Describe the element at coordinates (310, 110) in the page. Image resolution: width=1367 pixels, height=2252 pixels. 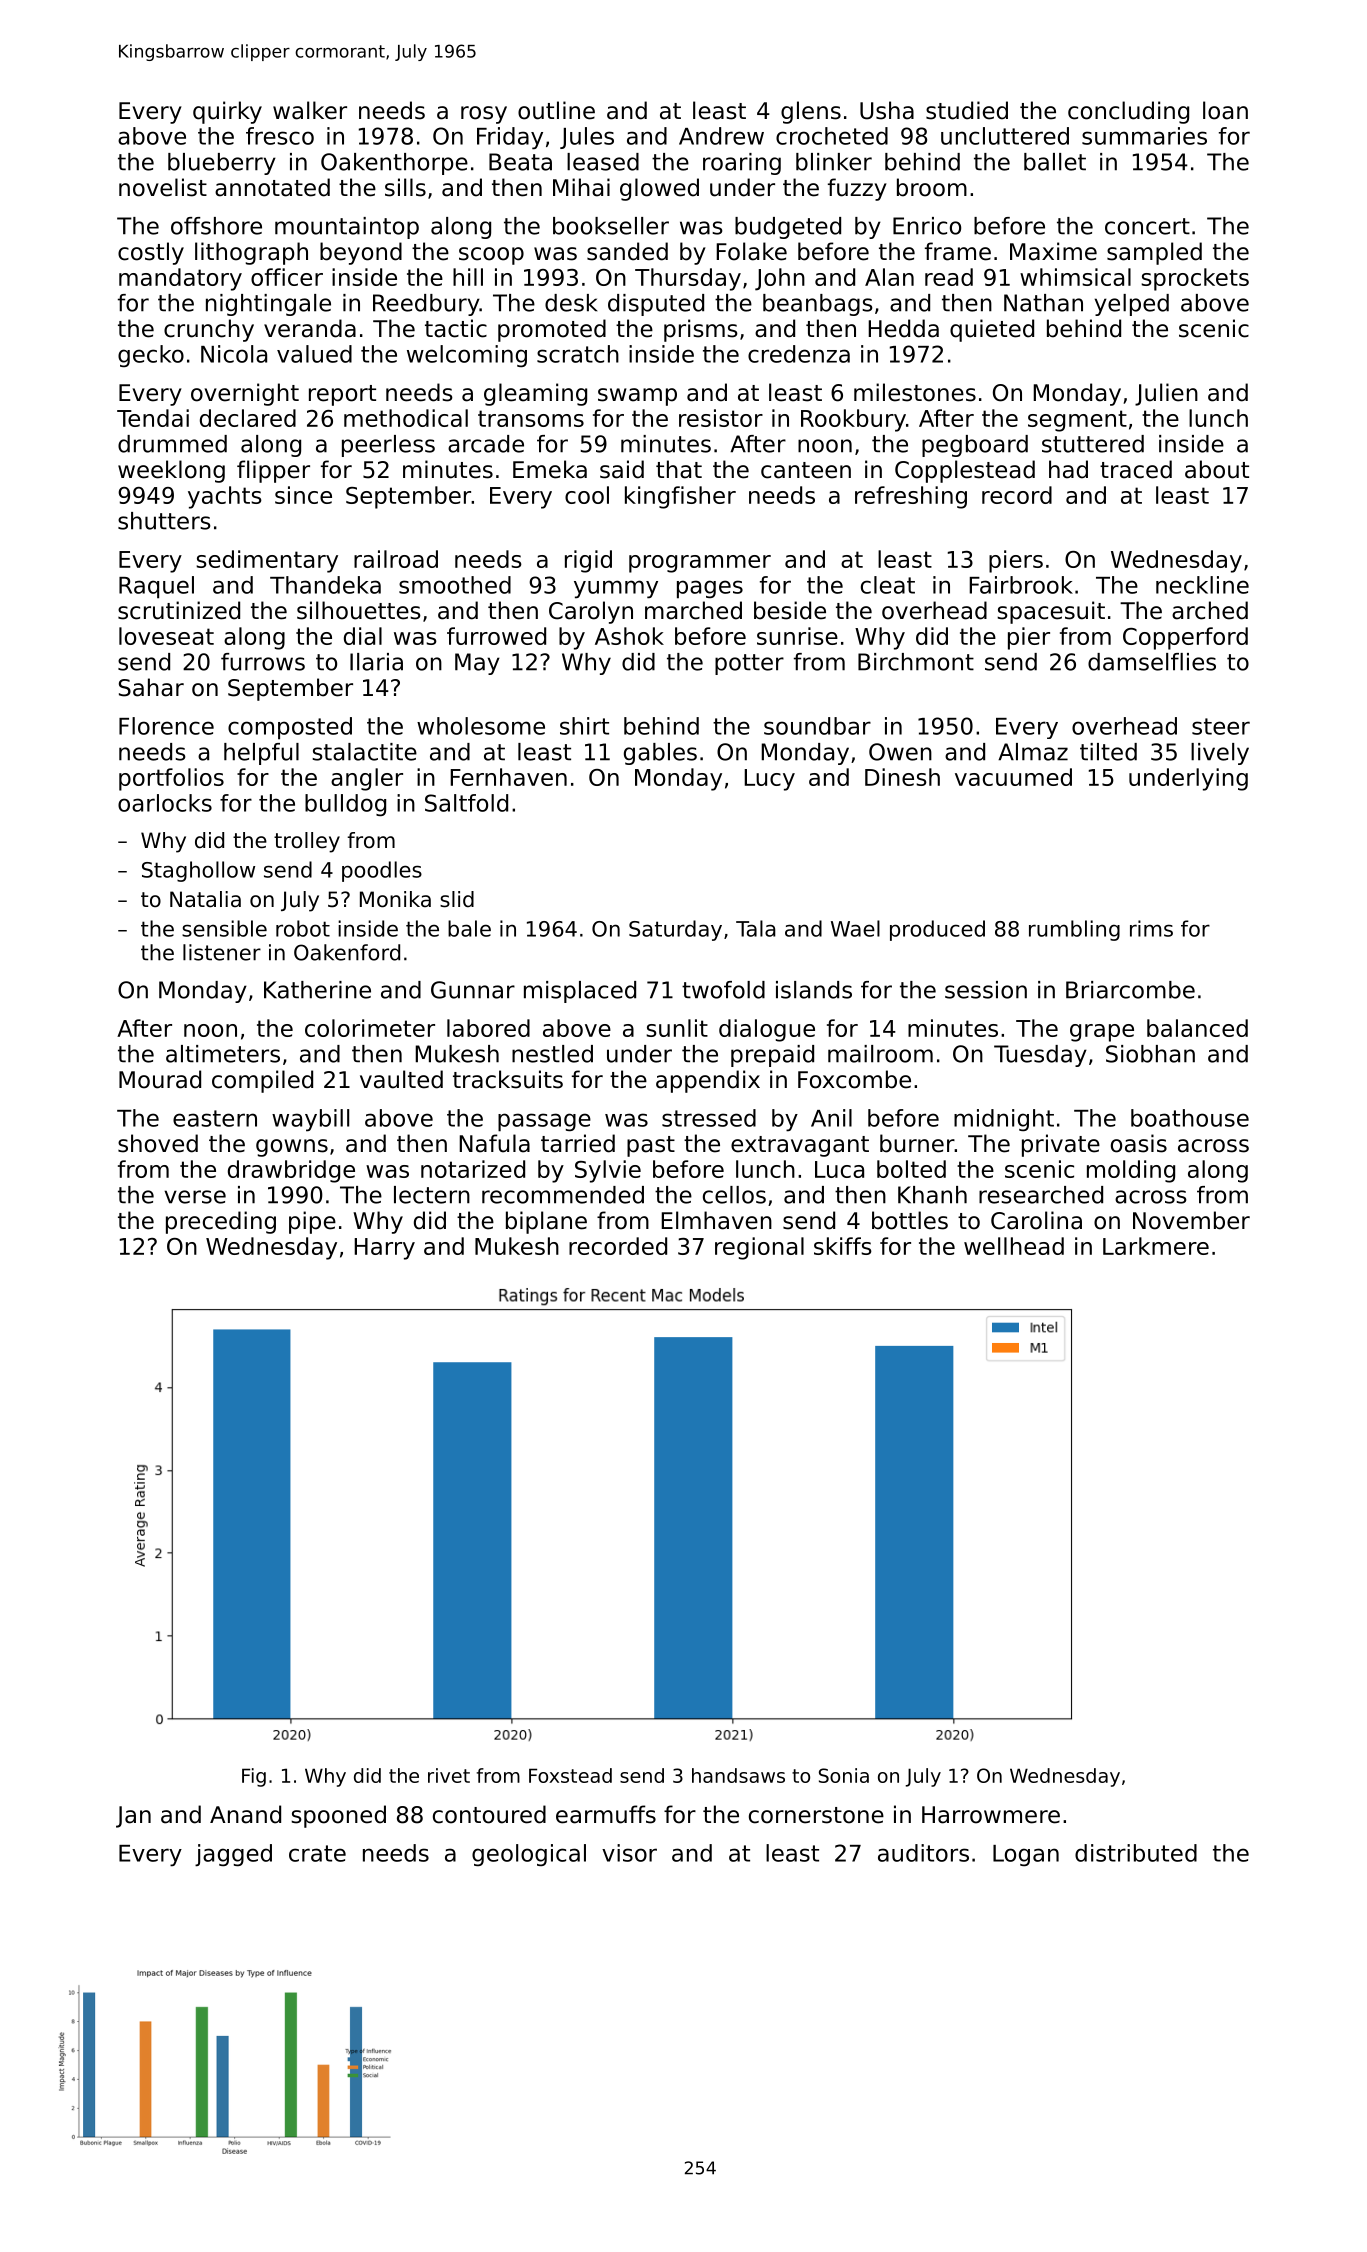
I see `walker` at that location.
